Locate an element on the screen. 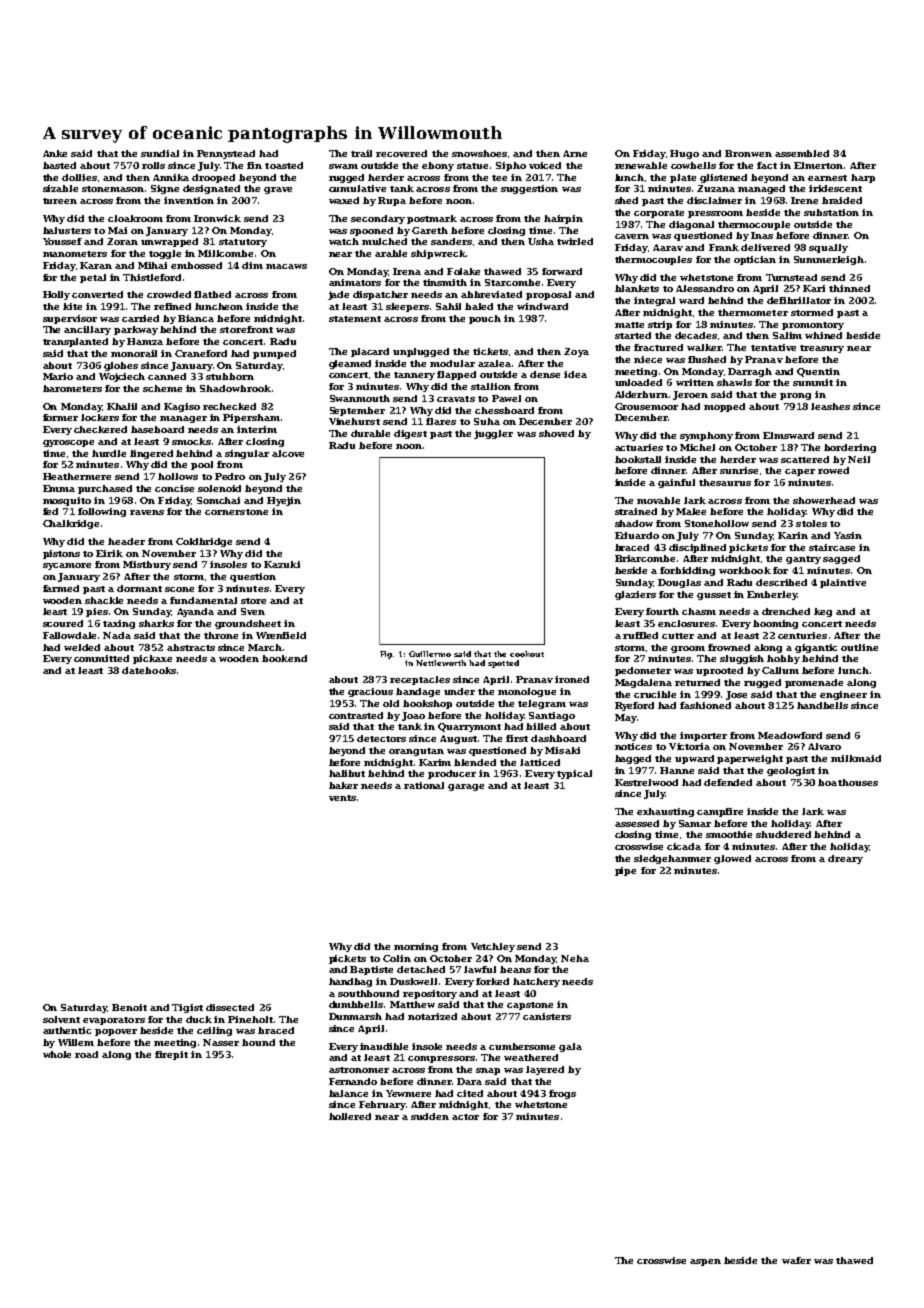 This screenshot has width=924, height=1308. bookstall is located at coordinates (638, 459).
